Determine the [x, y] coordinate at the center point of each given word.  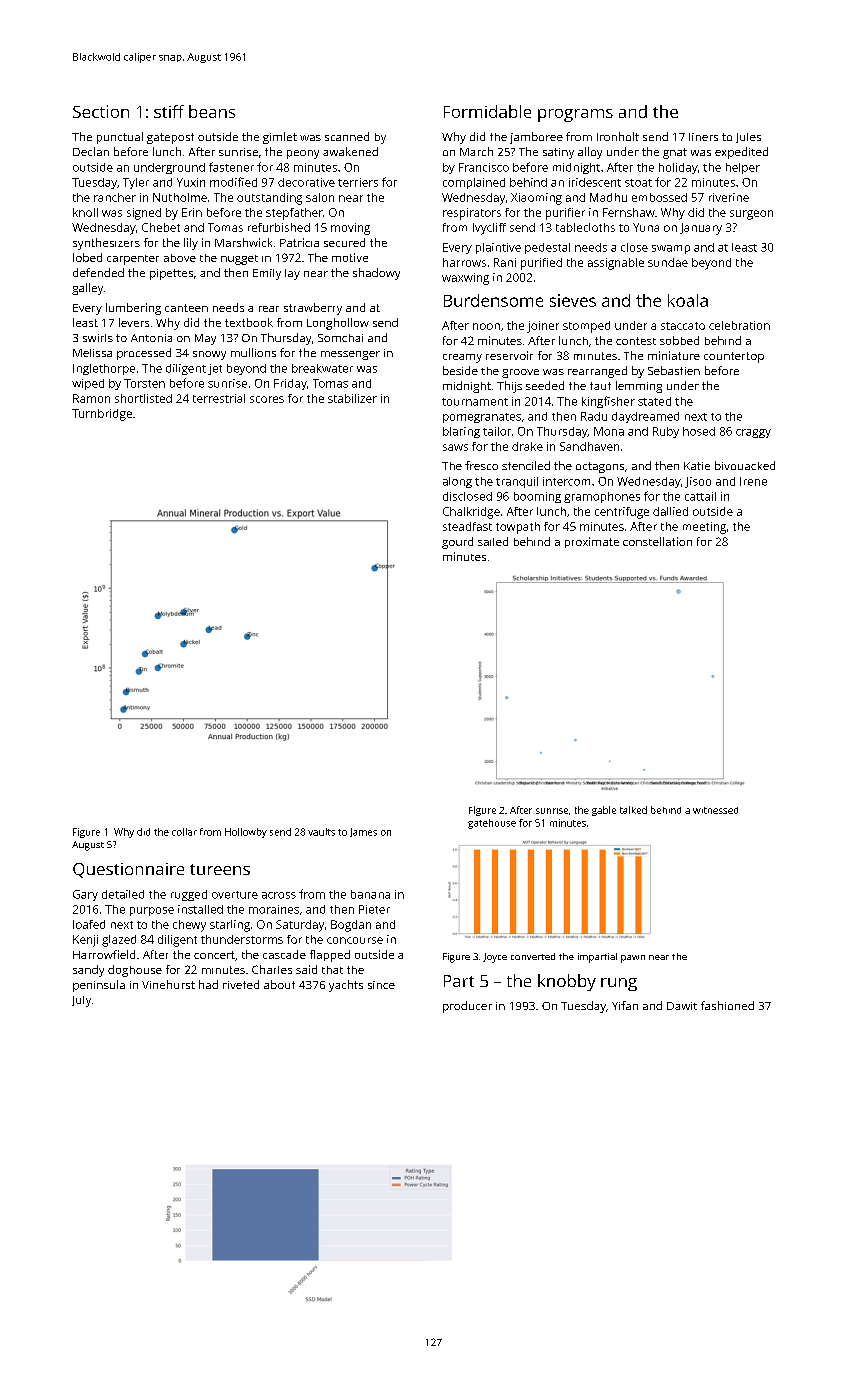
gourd [457, 543]
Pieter [374, 909]
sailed [493, 541]
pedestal [547, 248]
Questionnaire [128, 870]
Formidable [487, 111]
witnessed [715, 810]
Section [101, 111]
